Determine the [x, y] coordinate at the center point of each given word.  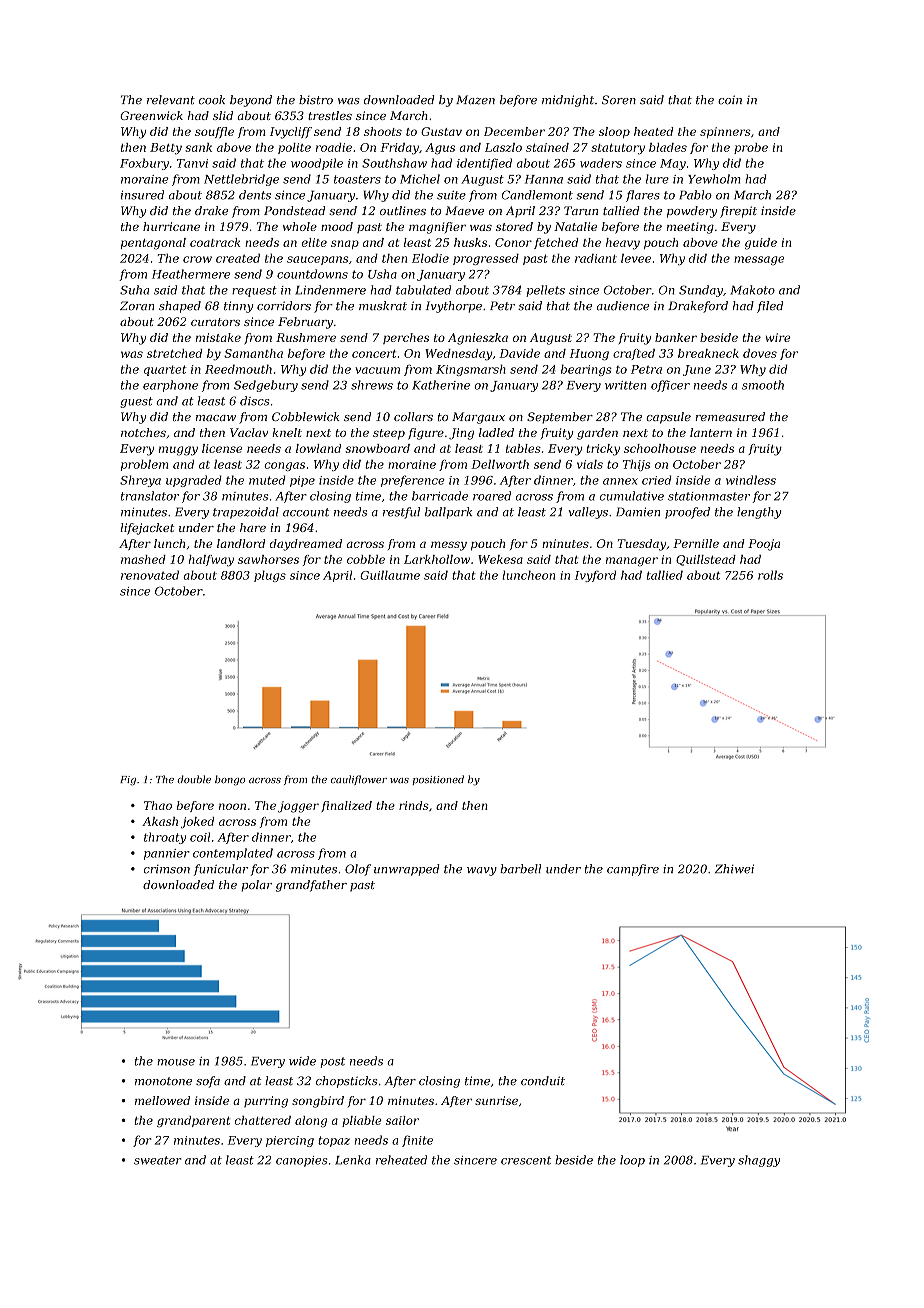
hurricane [171, 226]
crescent [526, 1160]
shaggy [759, 1161]
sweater [158, 1160]
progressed [486, 259]
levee [636, 258]
